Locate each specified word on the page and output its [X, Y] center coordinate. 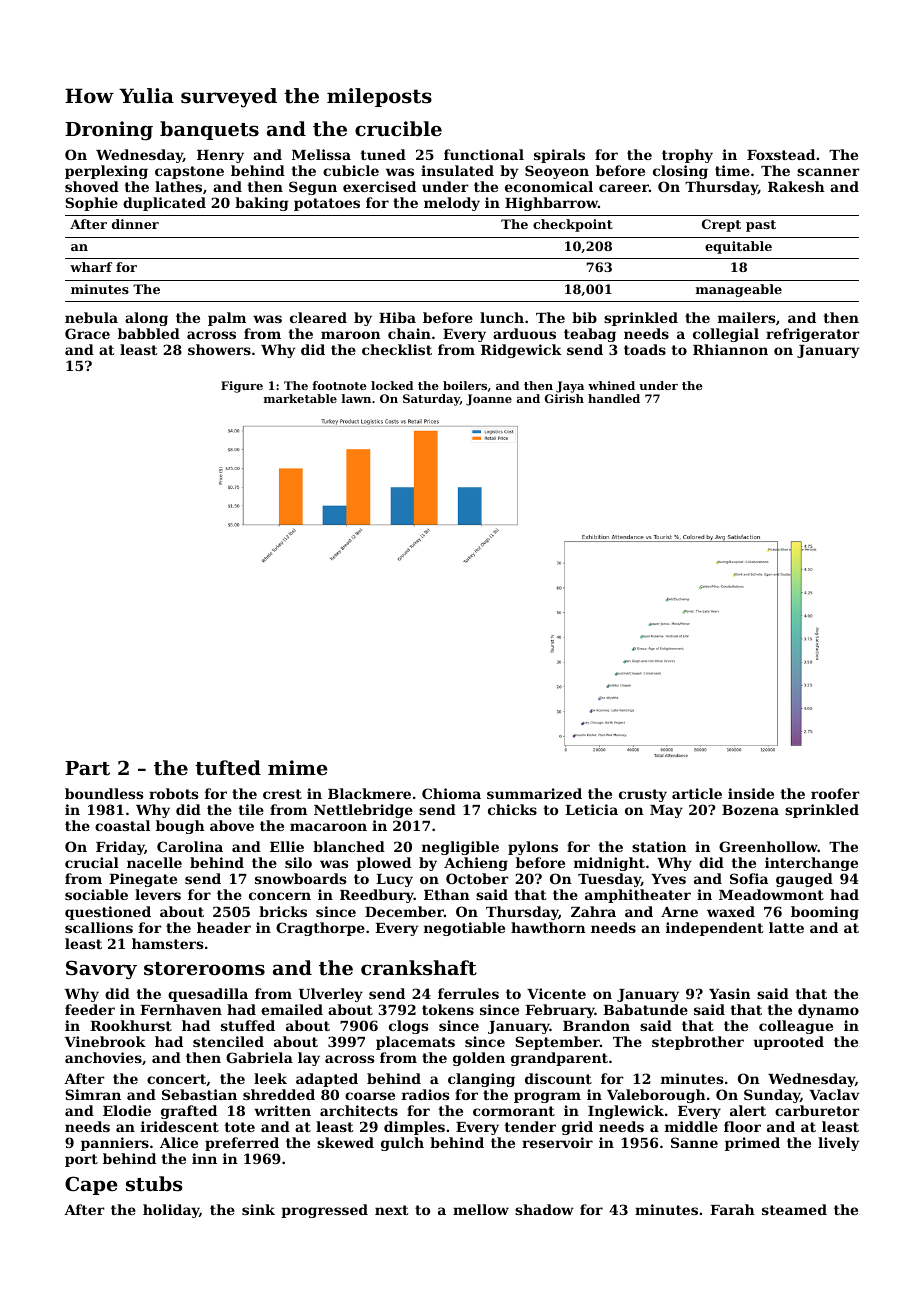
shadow [544, 1209]
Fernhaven [181, 1009]
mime [298, 767]
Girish [564, 398]
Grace [87, 333]
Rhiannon [730, 349]
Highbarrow [551, 204]
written [282, 1110]
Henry [220, 156]
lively [839, 1144]
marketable [300, 398]
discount [558, 1078]
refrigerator [813, 335]
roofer [835, 793]
